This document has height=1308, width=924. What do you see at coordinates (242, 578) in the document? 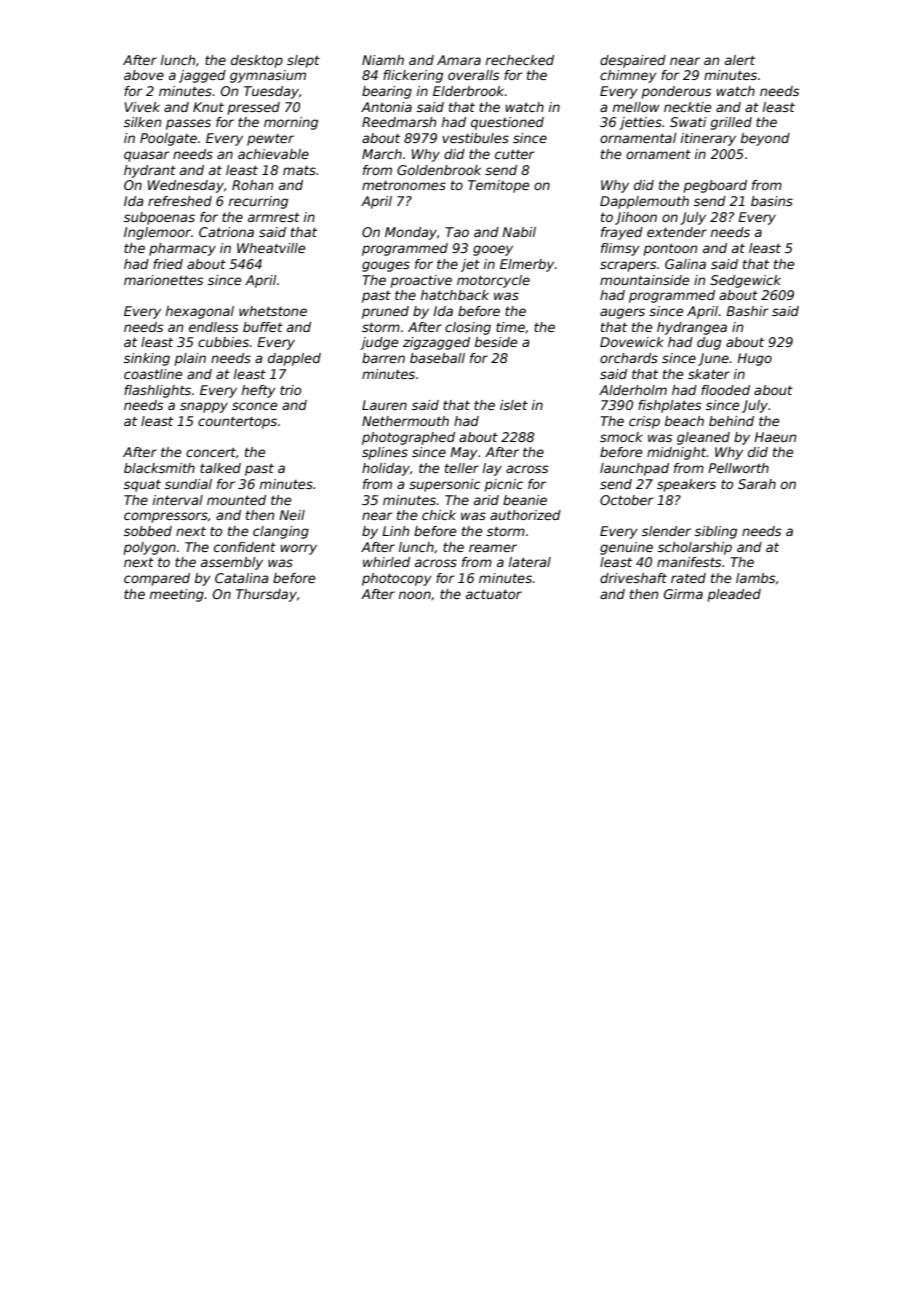
I see `Catalina` at bounding box center [242, 578].
